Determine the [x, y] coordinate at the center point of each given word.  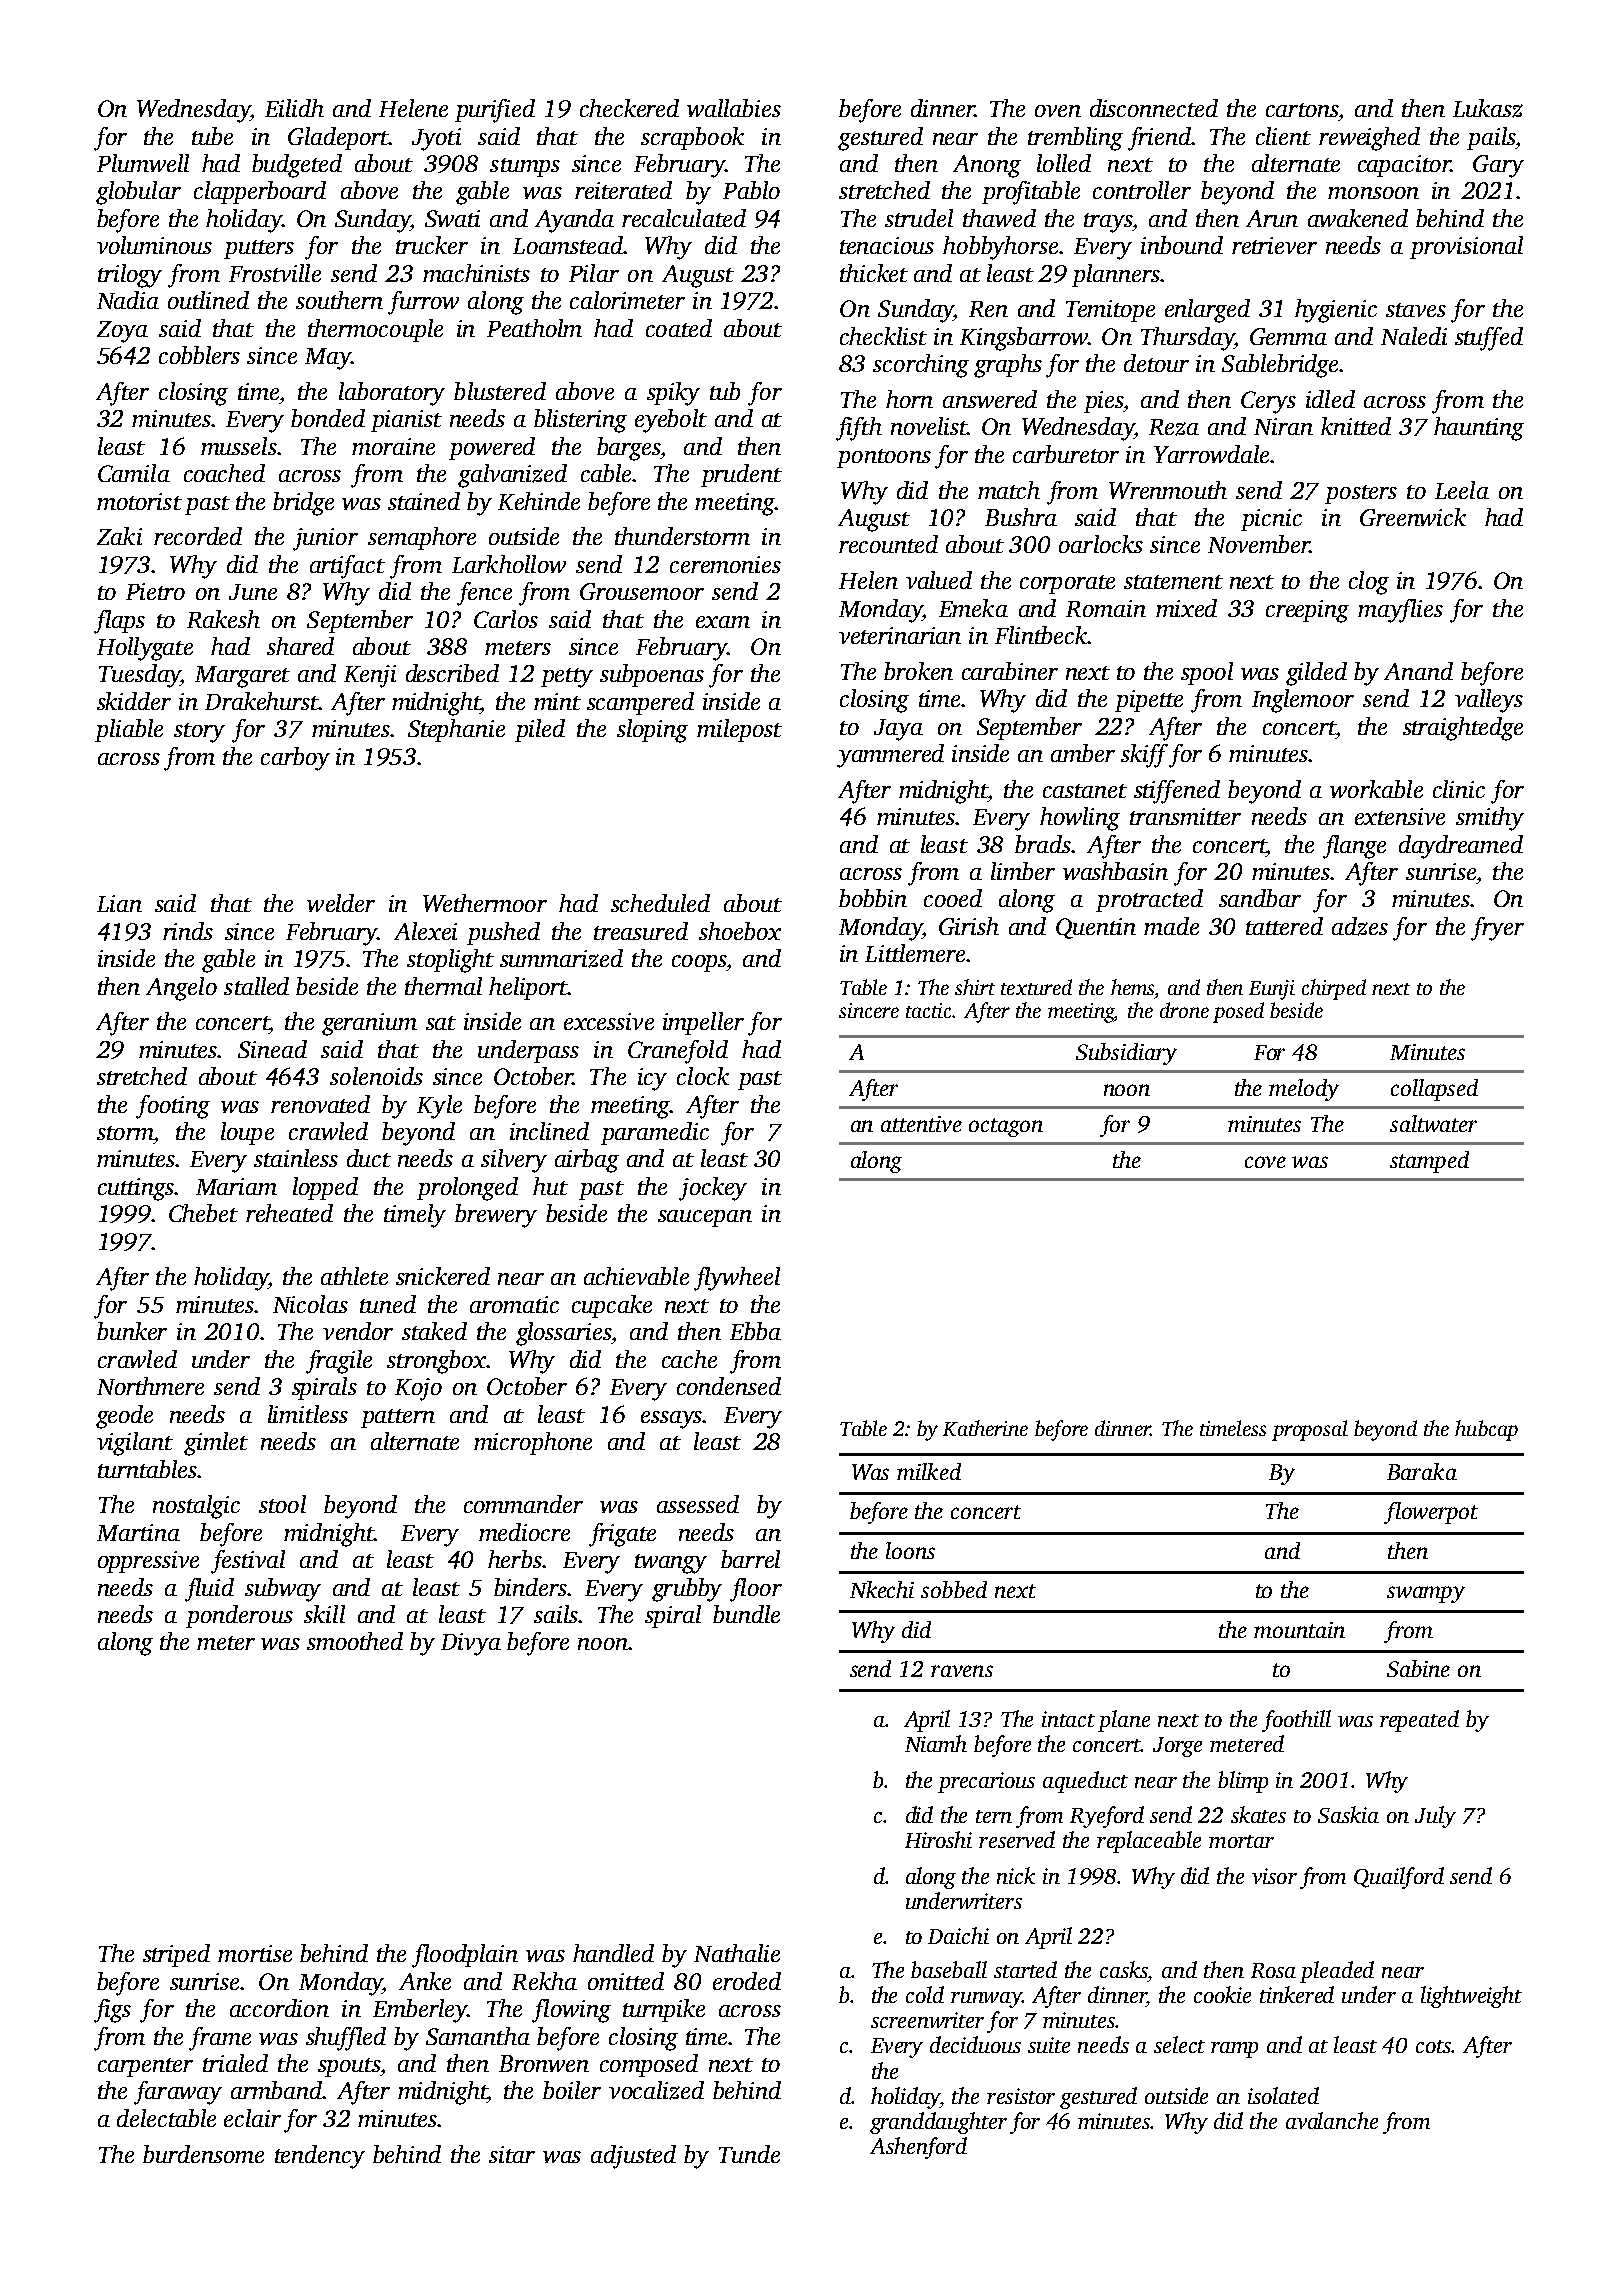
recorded [198, 536]
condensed [729, 1386]
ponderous [239, 1616]
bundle [746, 1614]
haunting [1479, 429]
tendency [320, 2157]
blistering [580, 421]
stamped [1429, 1162]
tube [212, 136]
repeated [1419, 1721]
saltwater [1433, 1123]
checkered [629, 108]
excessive [609, 1021]
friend [1160, 139]
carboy [295, 759]
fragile [339, 1362]
